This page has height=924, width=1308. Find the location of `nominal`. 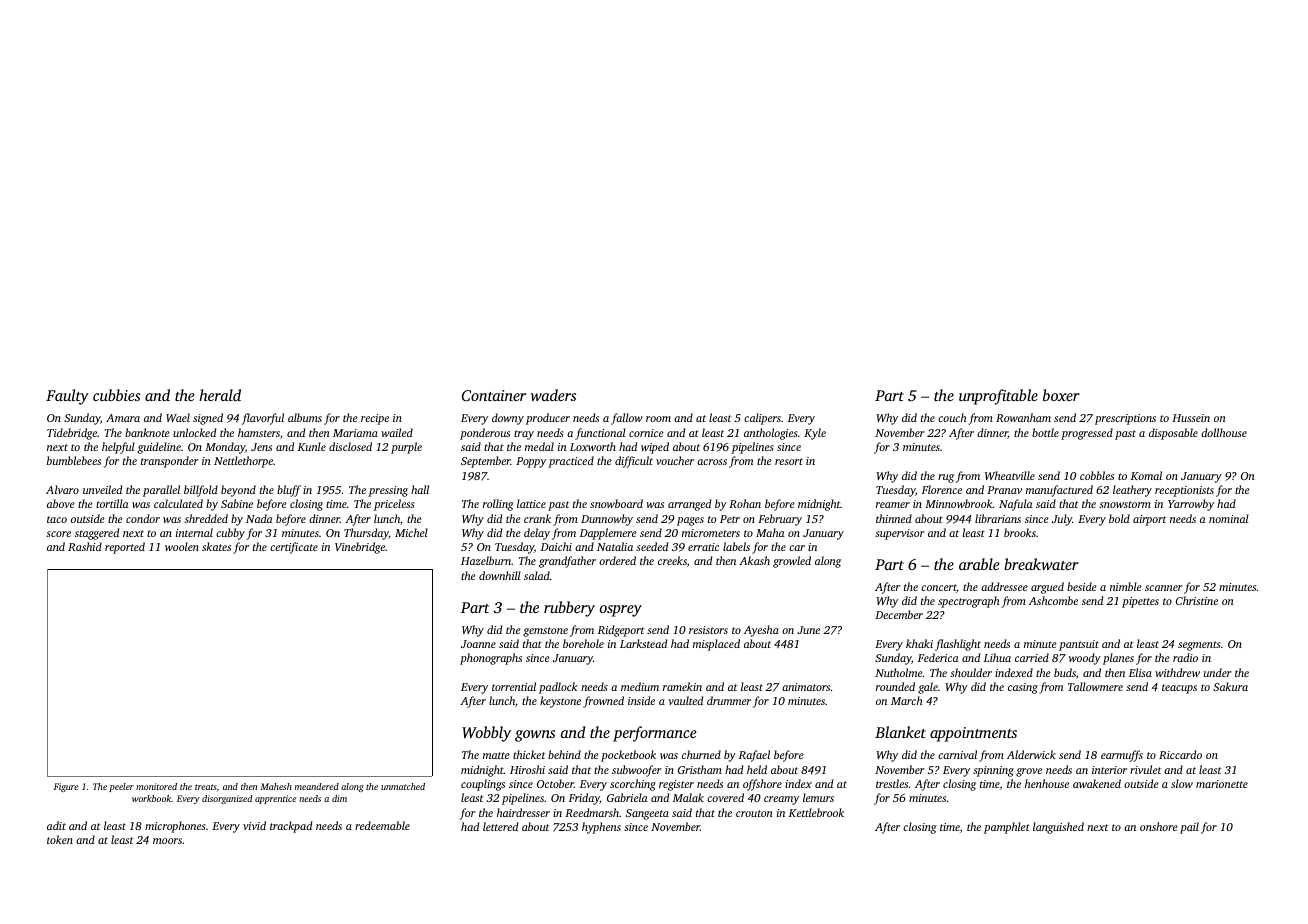

nominal is located at coordinates (1229, 518).
